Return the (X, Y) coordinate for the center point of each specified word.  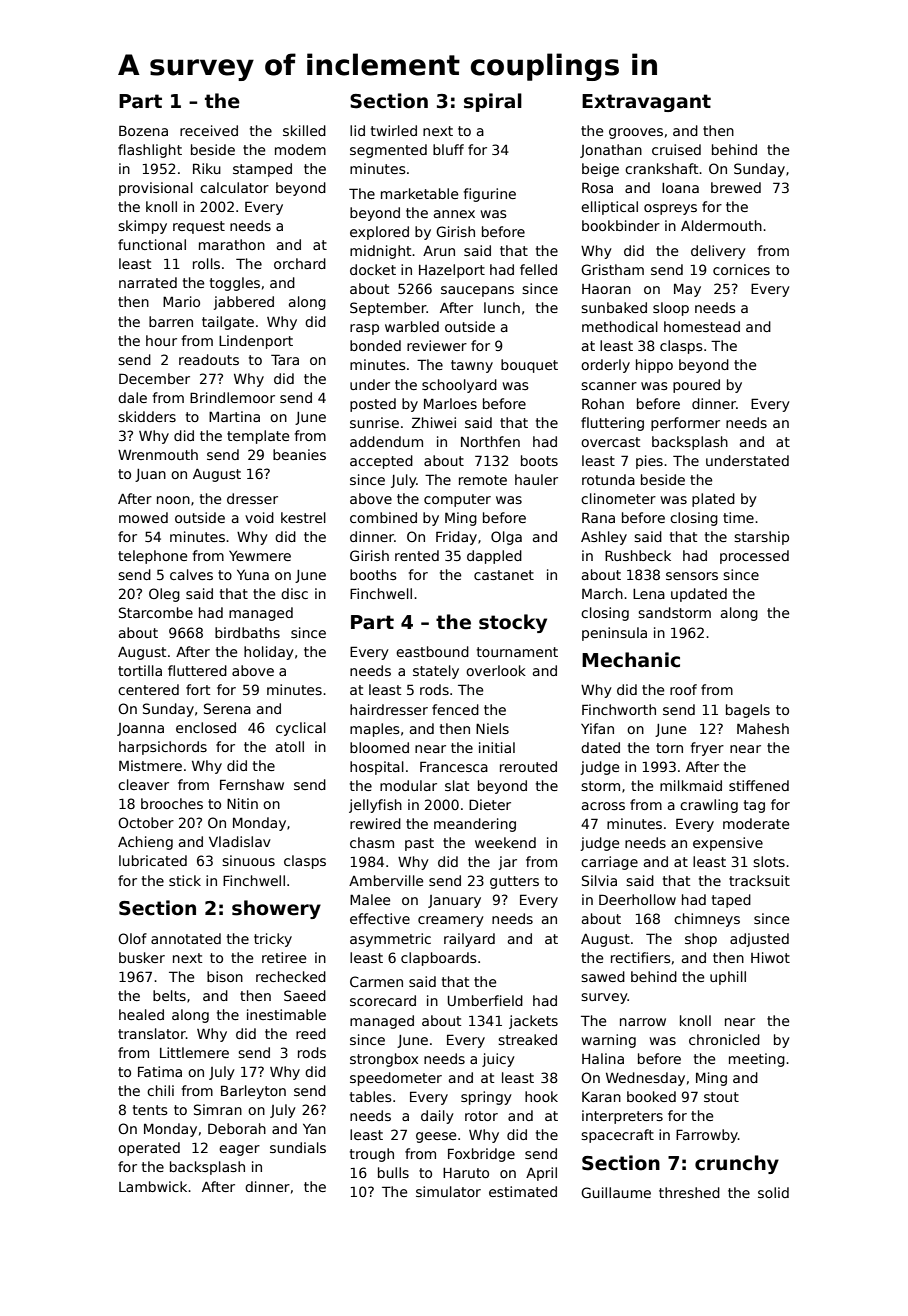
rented (417, 555)
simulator (448, 1191)
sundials (298, 1147)
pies (649, 462)
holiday (269, 653)
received (209, 130)
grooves (636, 133)
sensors (692, 576)
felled (538, 269)
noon (173, 500)
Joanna (140, 729)
